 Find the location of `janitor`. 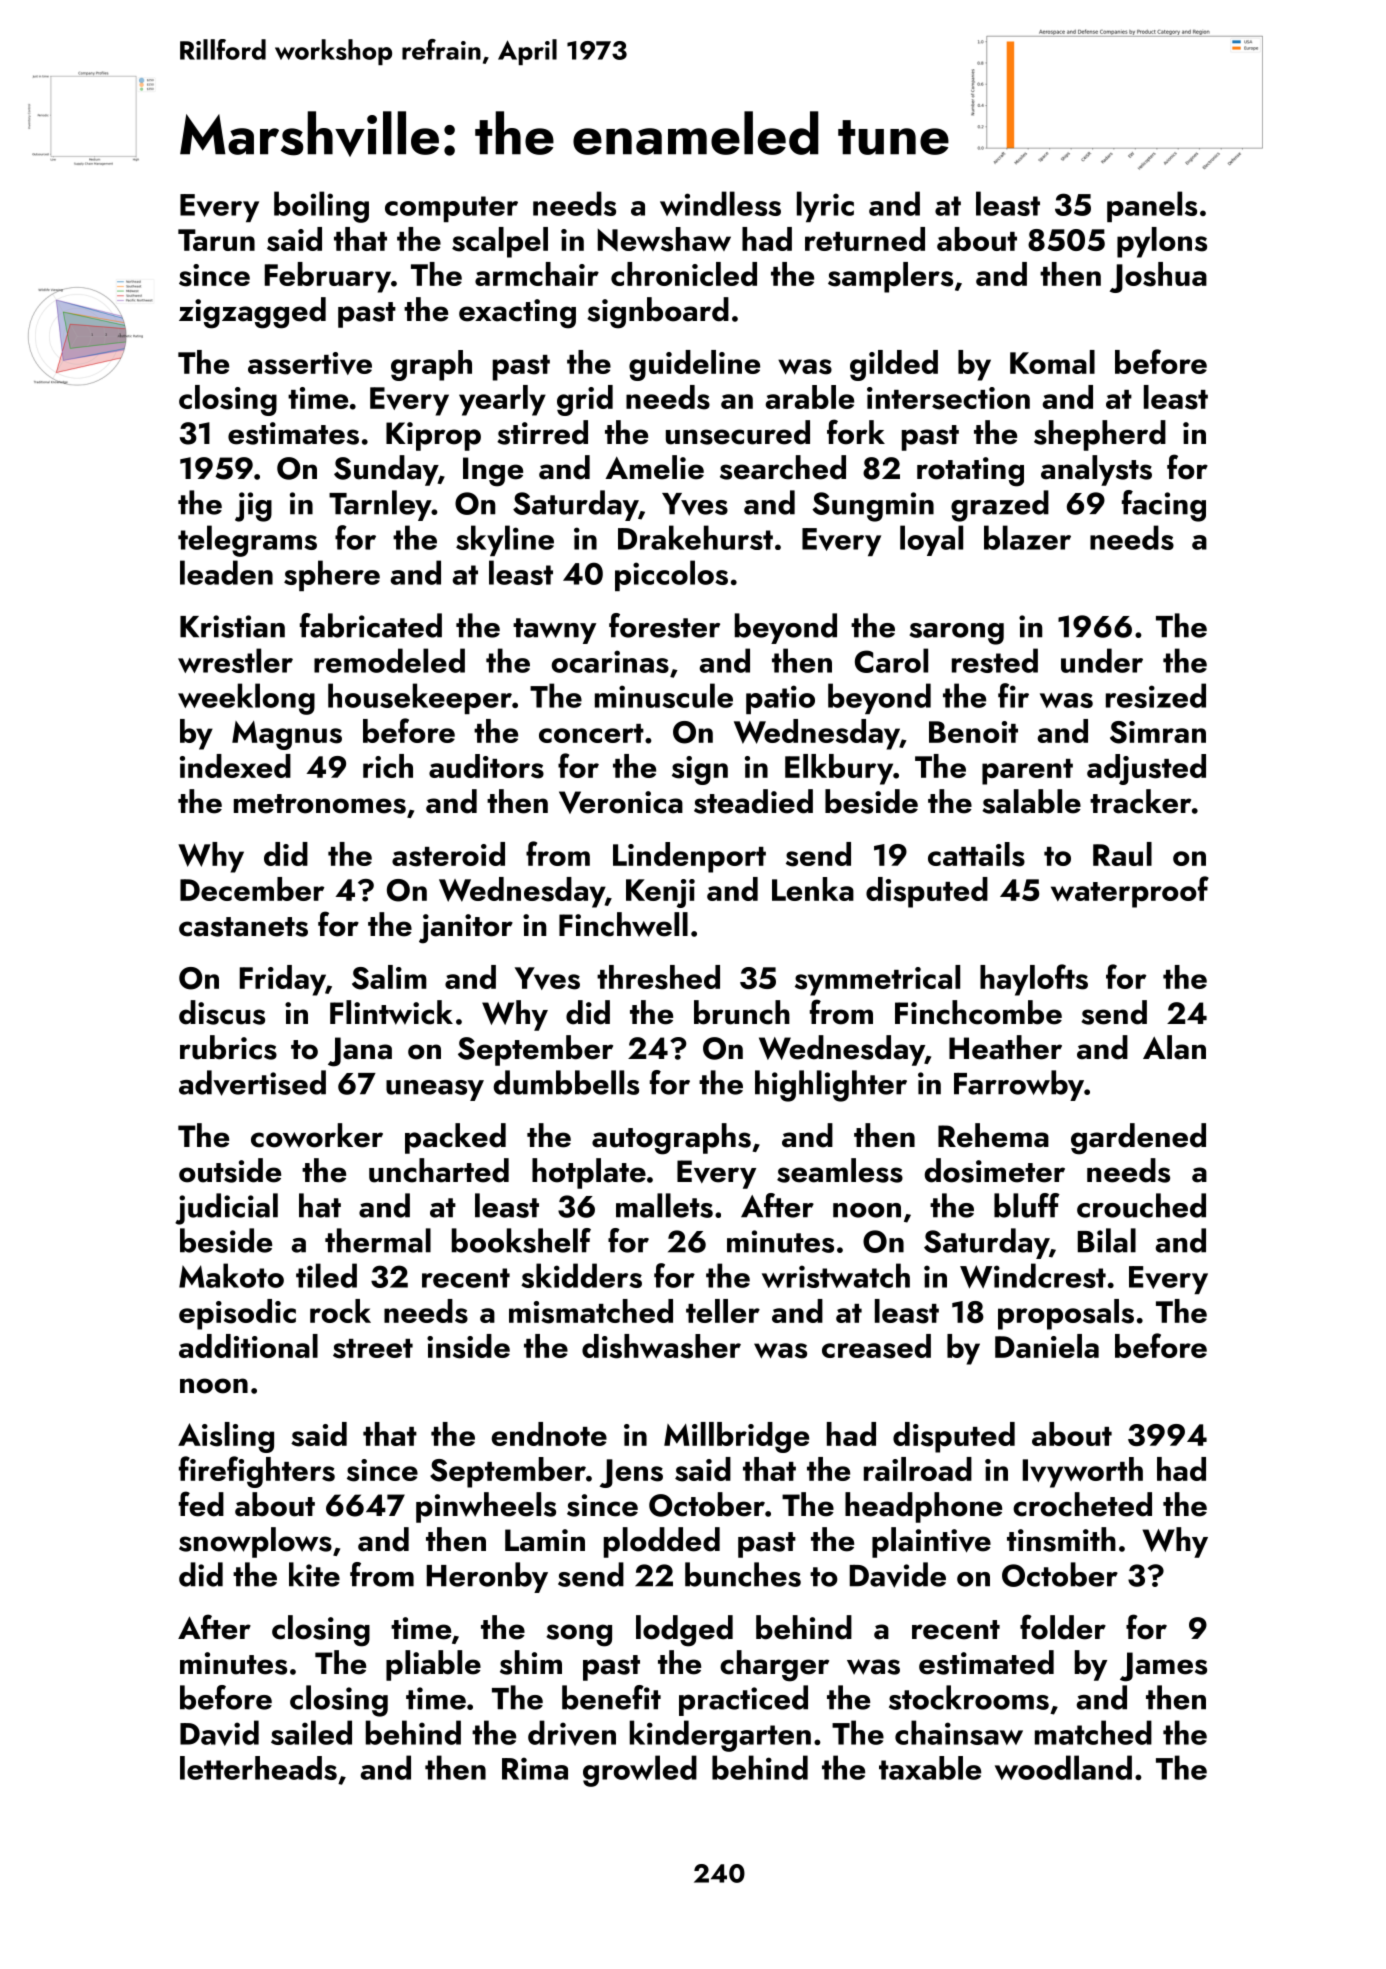

janitor is located at coordinates (466, 929).
